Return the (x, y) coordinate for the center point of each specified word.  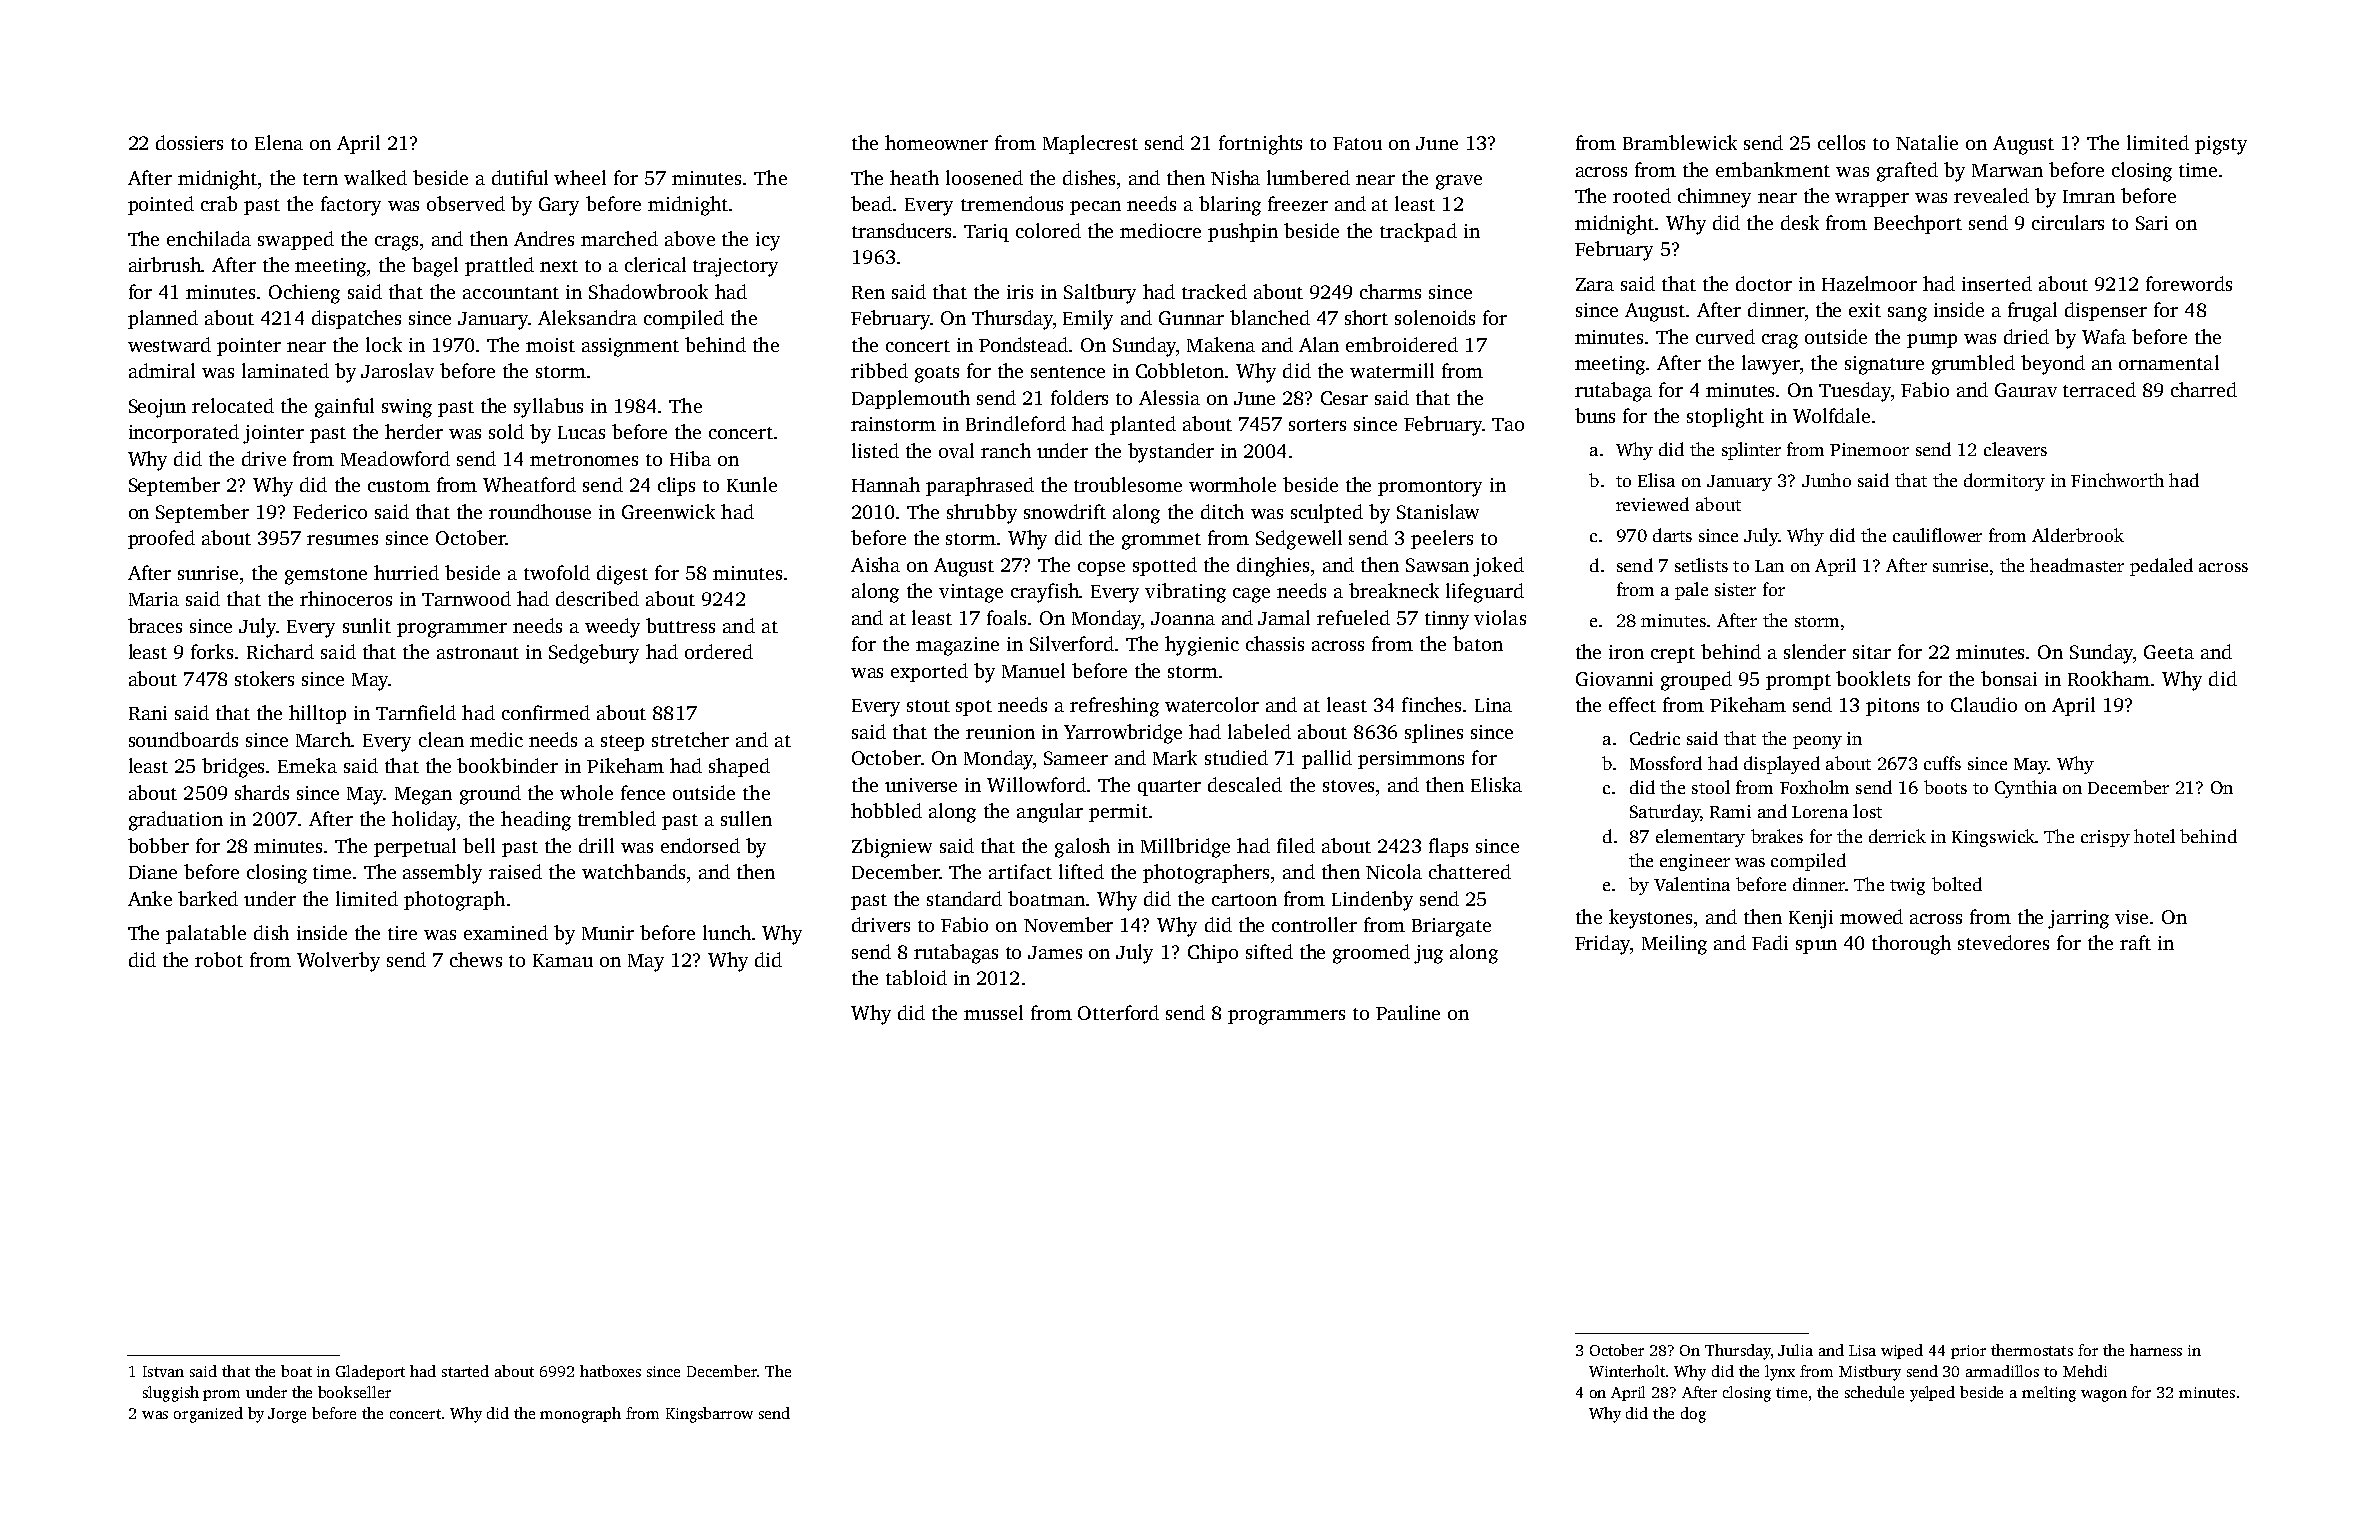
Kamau (563, 960)
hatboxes (610, 1371)
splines (1434, 733)
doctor (1764, 283)
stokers (264, 678)
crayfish (1045, 593)
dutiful (520, 177)
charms (1390, 291)
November (1068, 924)
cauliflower (1937, 535)
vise (2131, 917)
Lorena (1820, 812)
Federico (330, 511)
